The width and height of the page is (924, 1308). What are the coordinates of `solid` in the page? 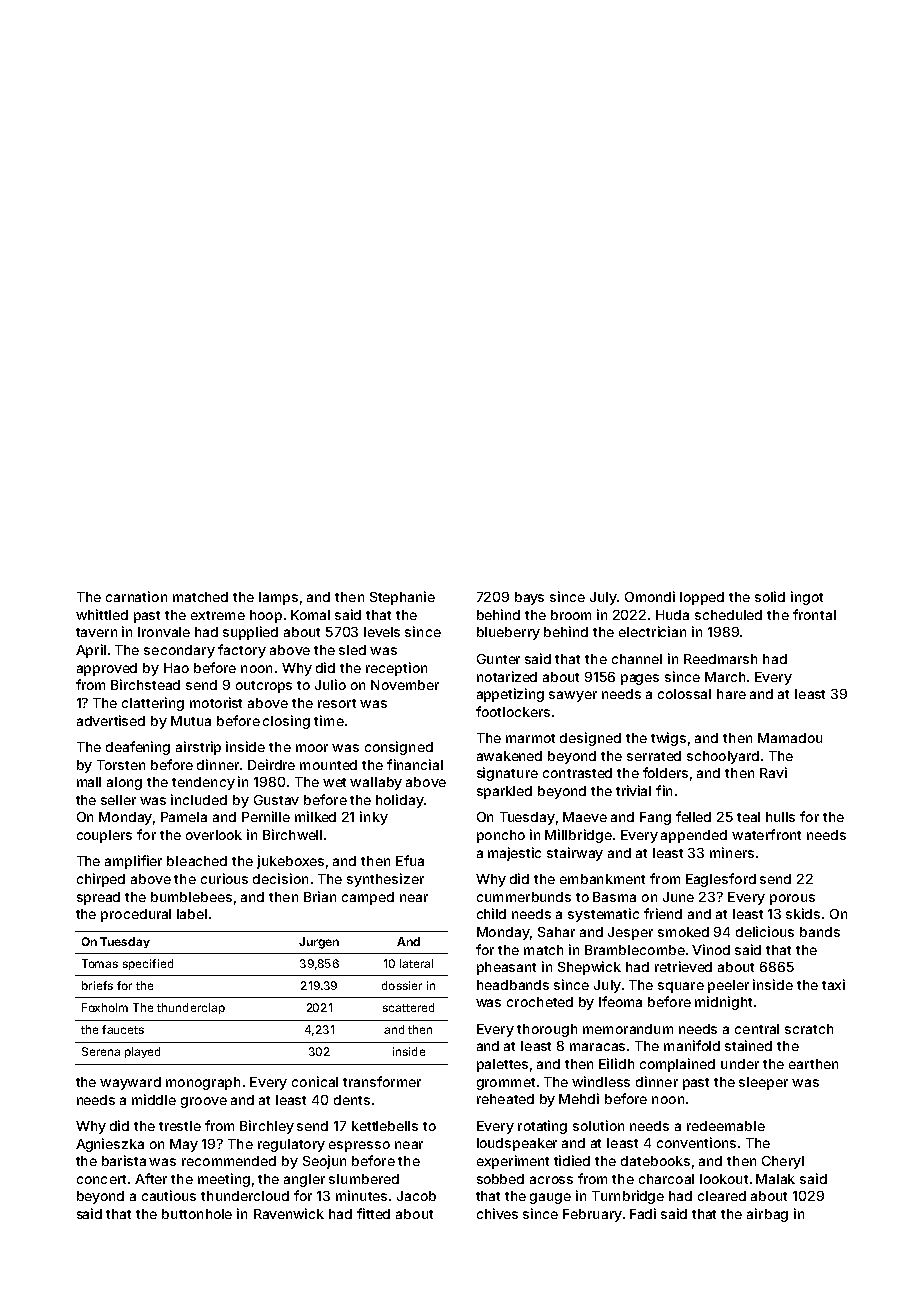 It's located at (770, 596).
